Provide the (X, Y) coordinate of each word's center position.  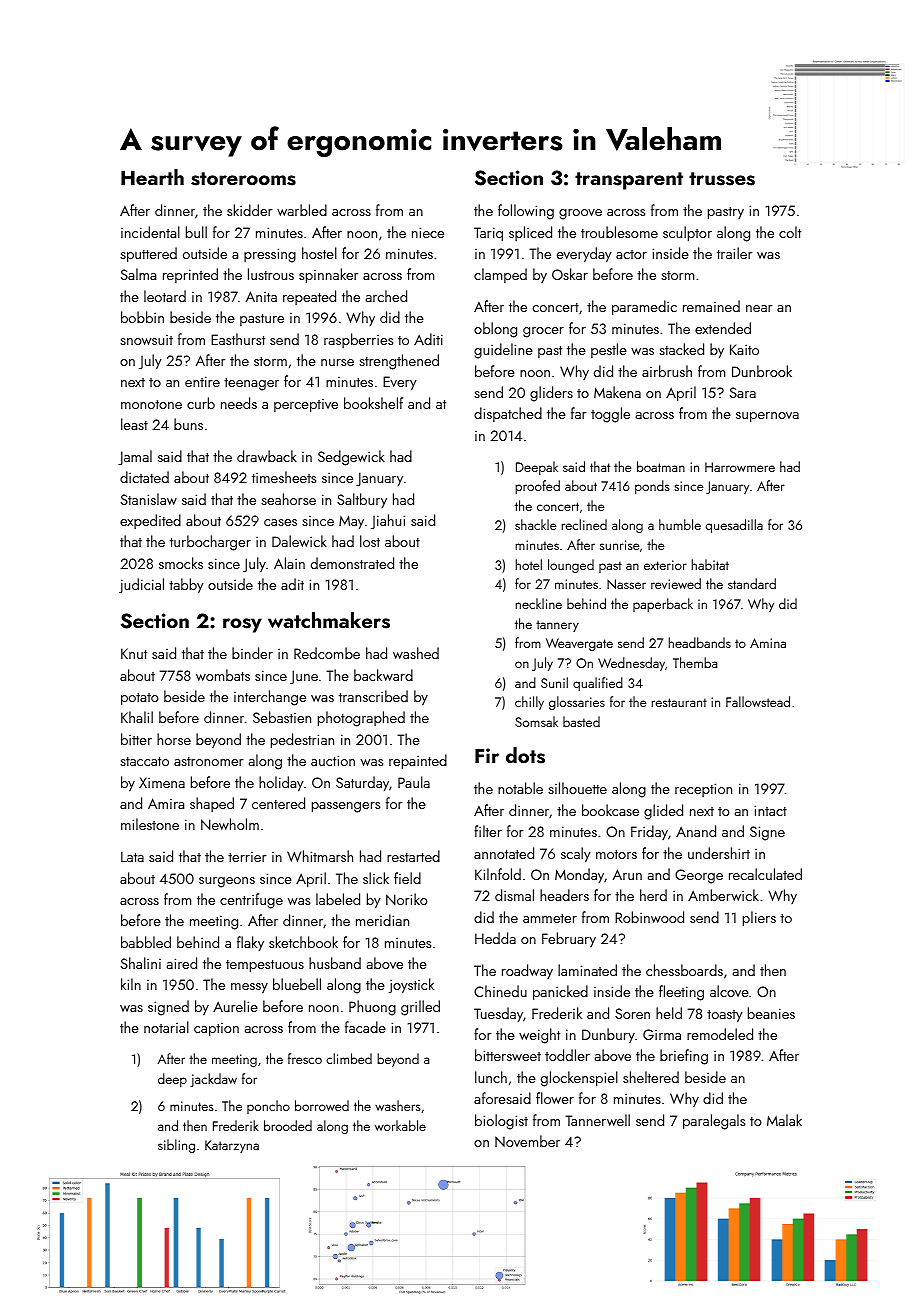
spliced (530, 233)
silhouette (577, 788)
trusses (722, 179)
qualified (598, 684)
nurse (337, 362)
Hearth (152, 177)
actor (631, 254)
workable (400, 1125)
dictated (144, 477)
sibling (176, 1146)
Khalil (137, 717)
